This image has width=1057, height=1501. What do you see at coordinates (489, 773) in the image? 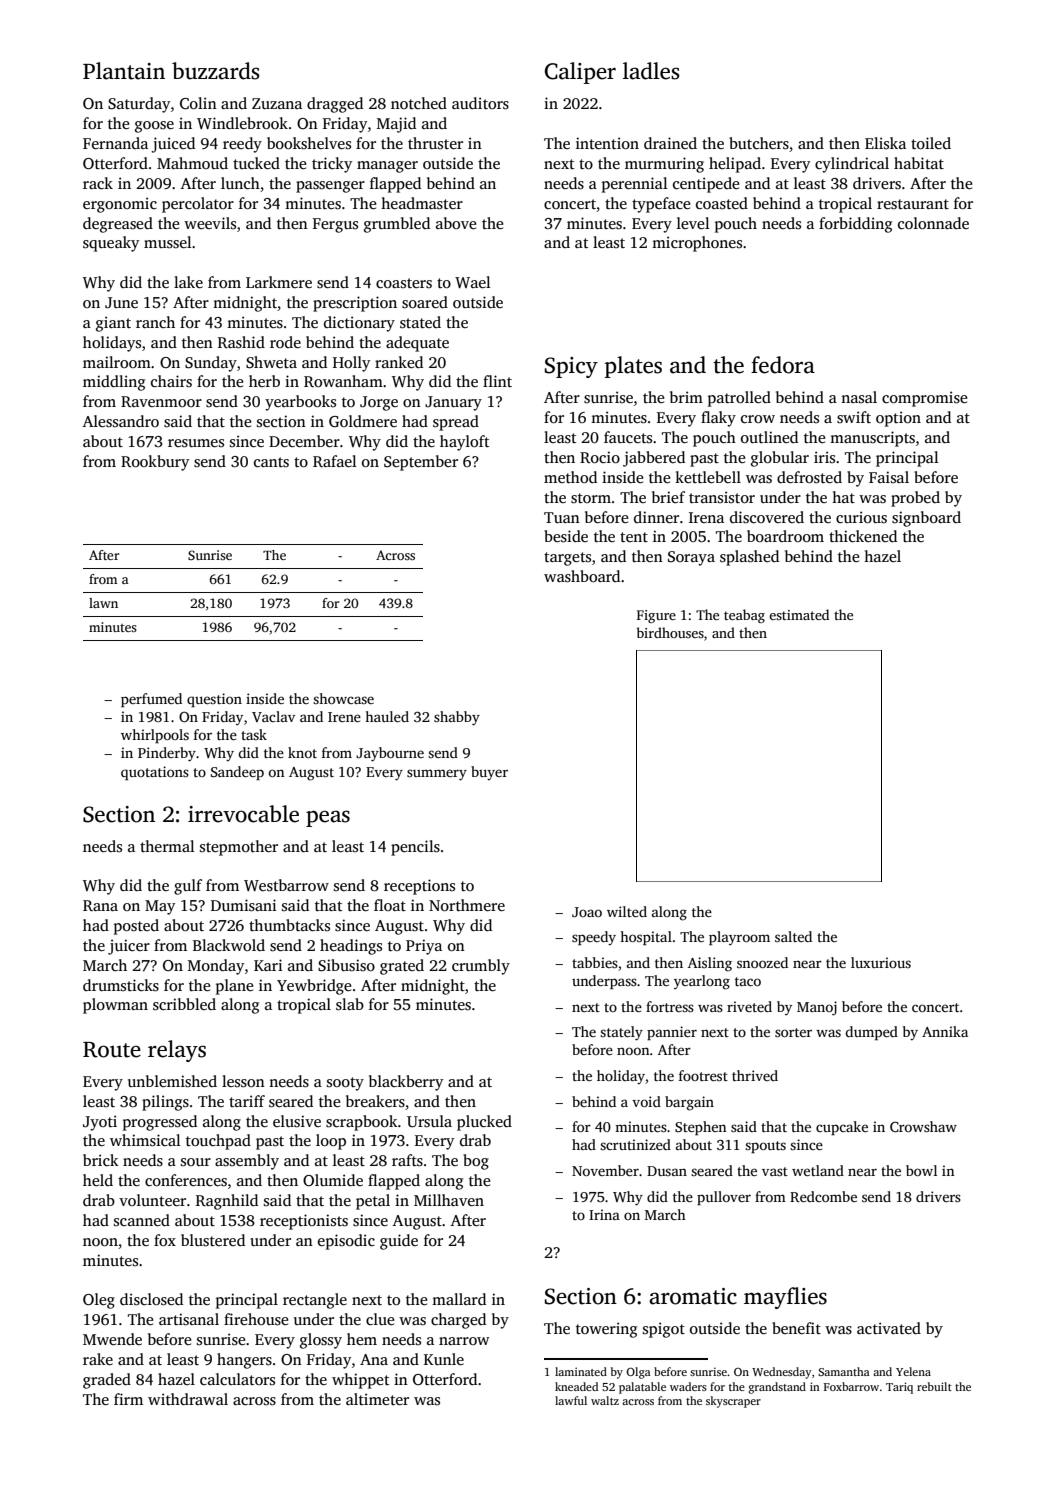
I see `buyer` at bounding box center [489, 773].
